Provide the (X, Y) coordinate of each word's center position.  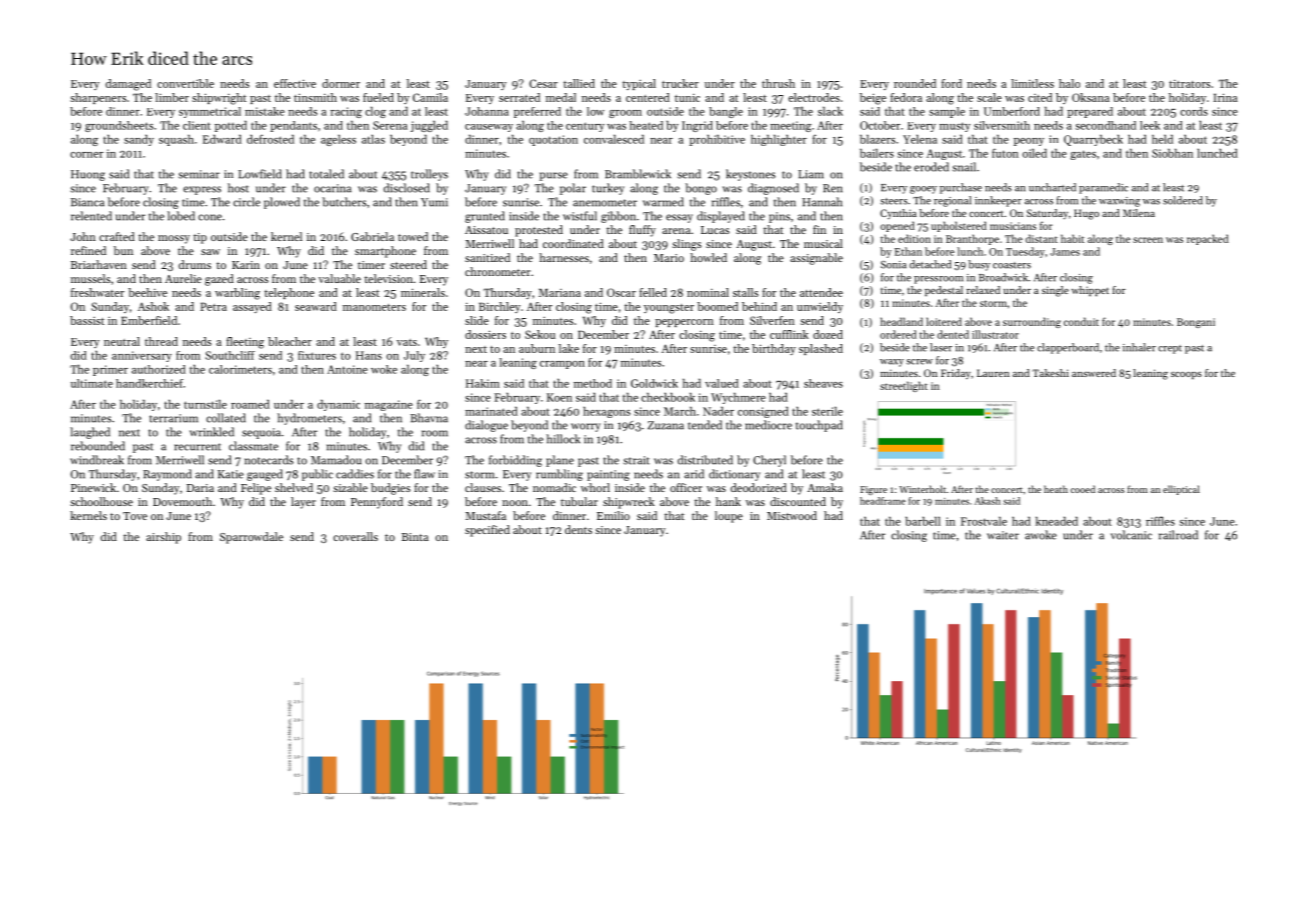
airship (163, 538)
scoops (1186, 375)
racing (346, 112)
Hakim (483, 383)
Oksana (1091, 97)
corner (87, 155)
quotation (553, 140)
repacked (1208, 239)
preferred (537, 112)
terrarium (173, 418)
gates (1083, 155)
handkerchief (149, 383)
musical (823, 243)
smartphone (385, 252)
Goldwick (654, 383)
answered (1094, 373)
